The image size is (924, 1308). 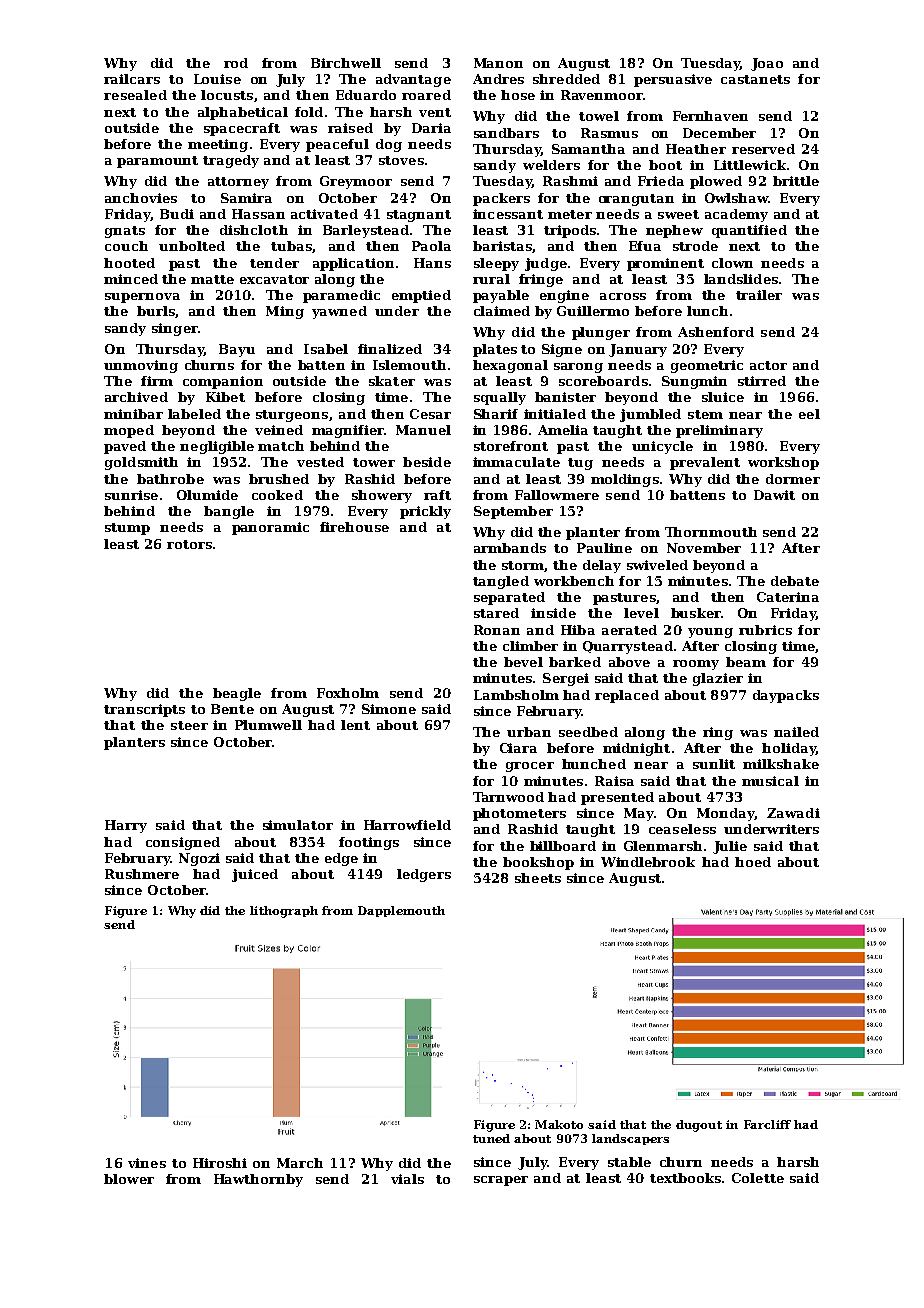 I want to click on blower, so click(x=129, y=1179).
